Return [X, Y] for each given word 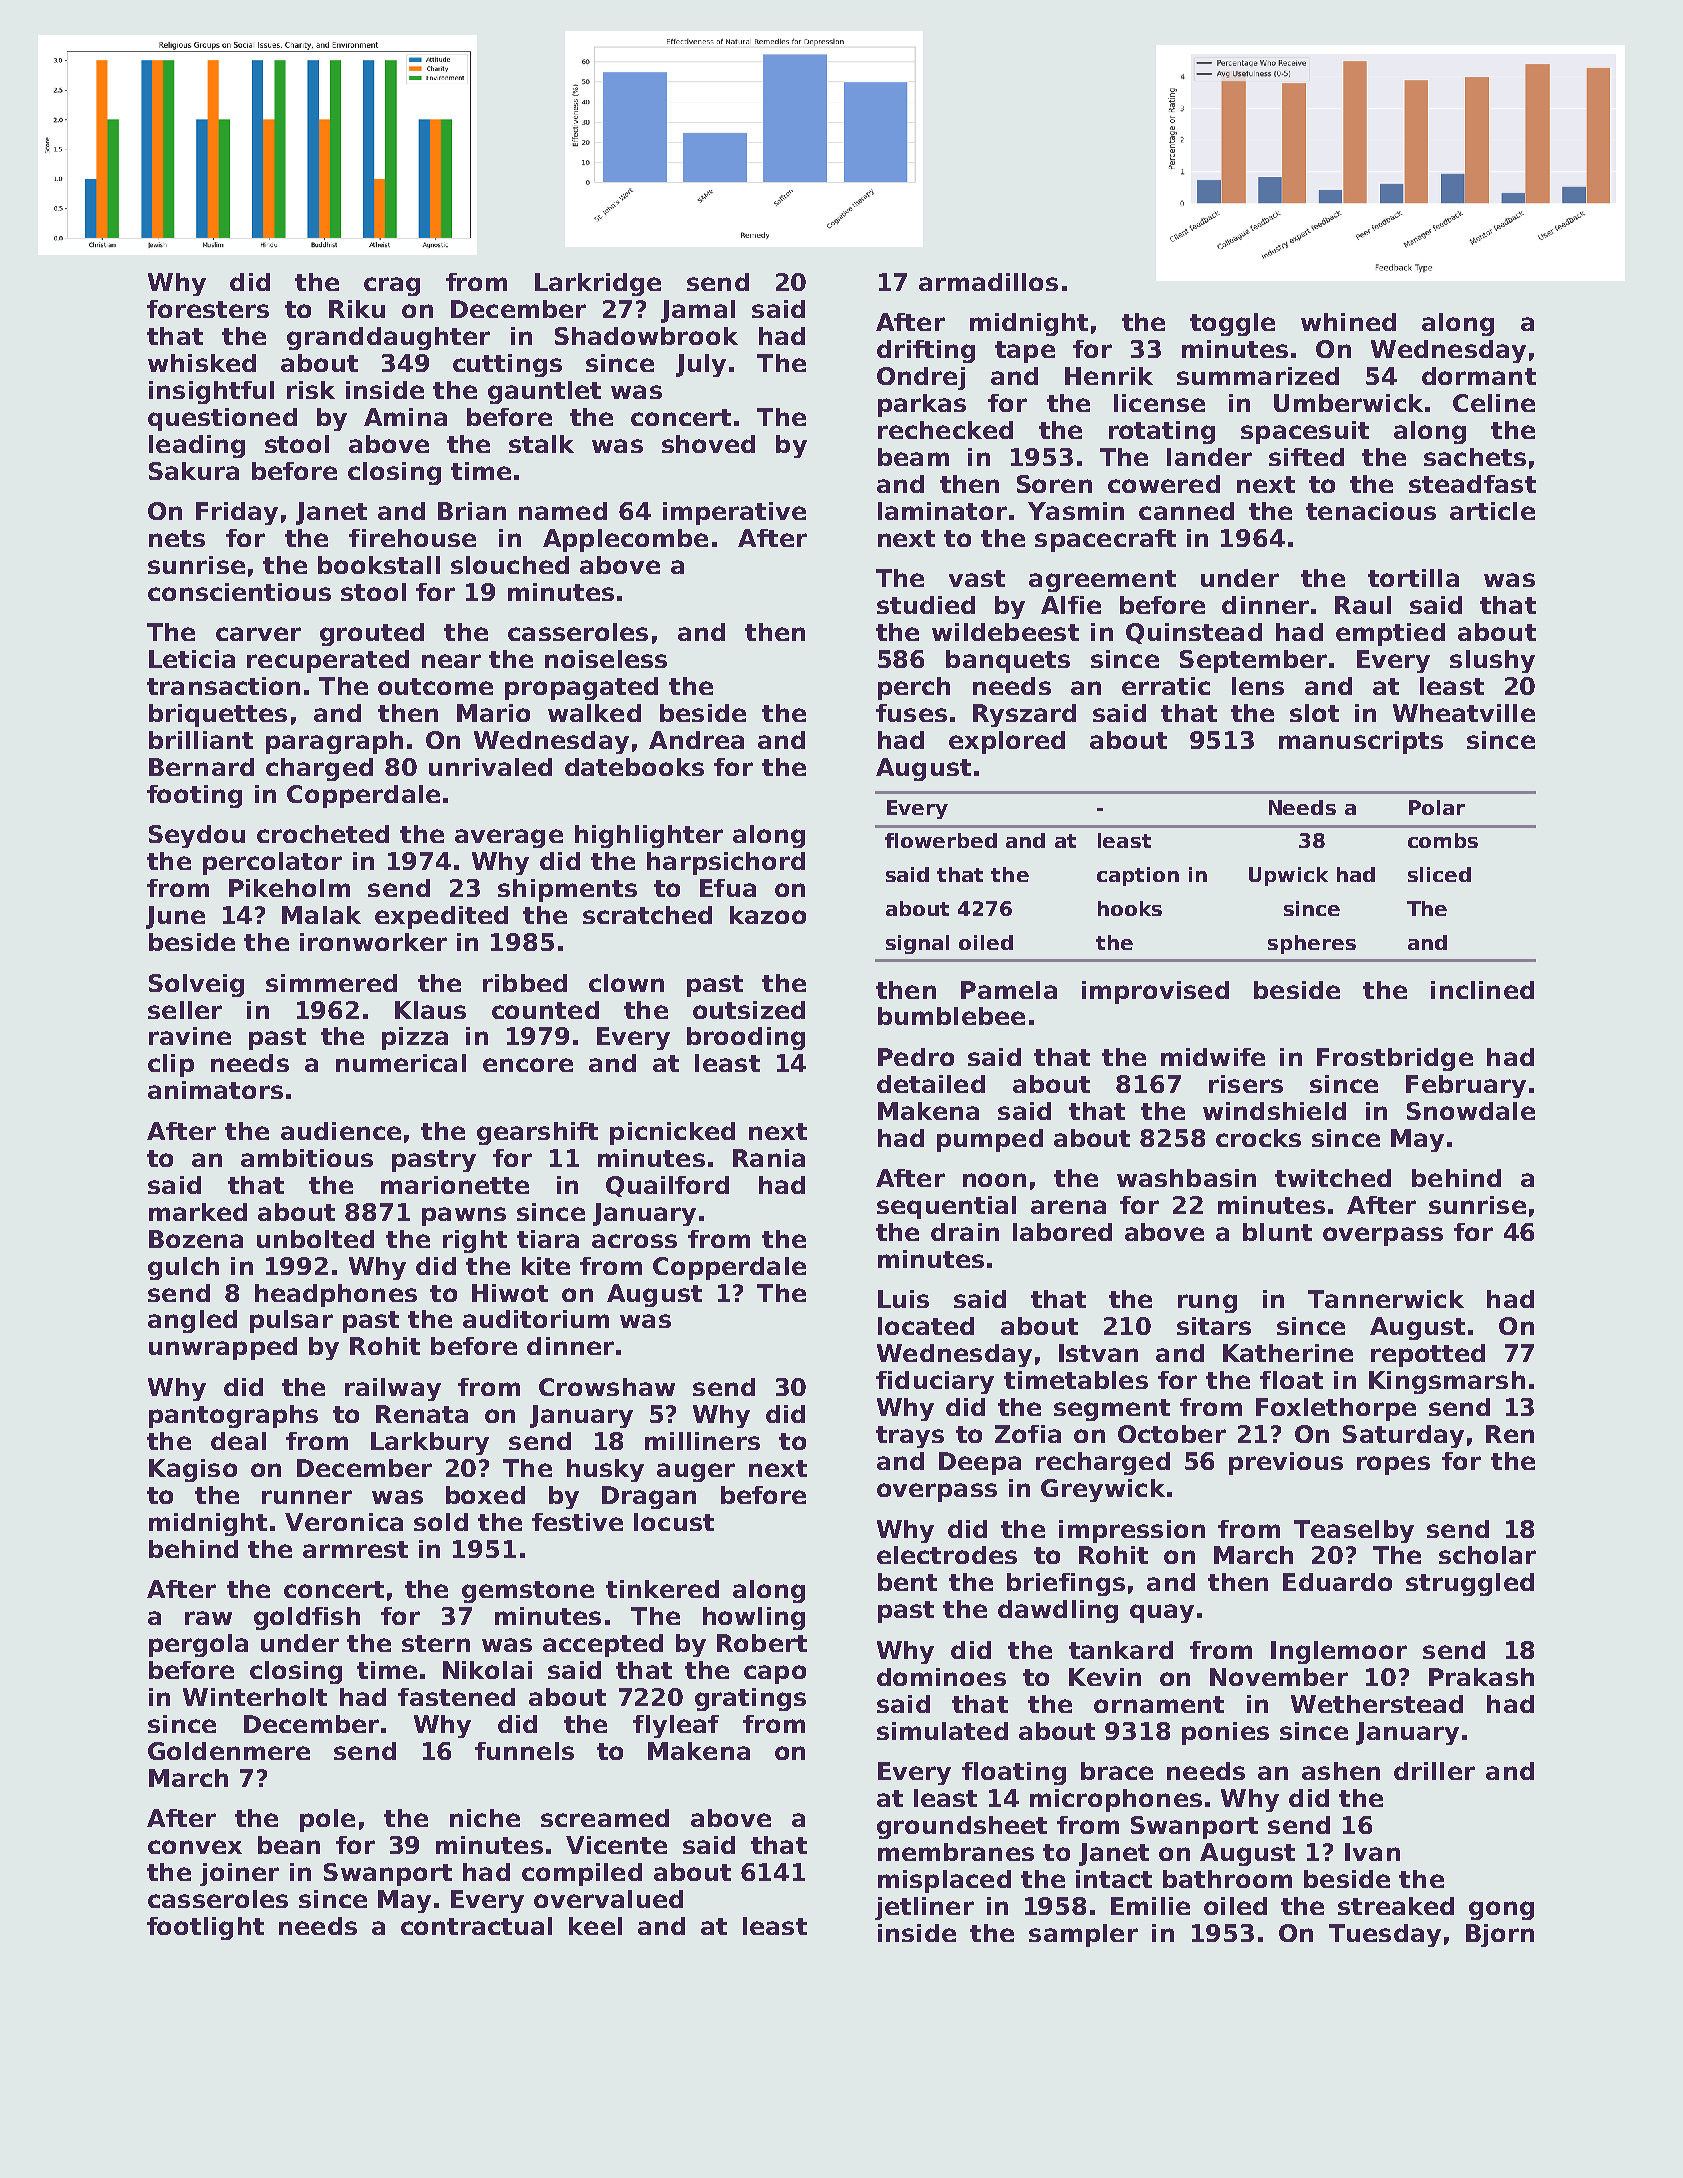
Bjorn [1500, 1935]
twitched [1333, 1178]
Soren [1054, 484]
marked [198, 1212]
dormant [1479, 376]
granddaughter [388, 338]
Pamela [1009, 990]
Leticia [192, 659]
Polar [1437, 807]
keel [595, 1926]
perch [914, 688]
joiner [239, 1874]
